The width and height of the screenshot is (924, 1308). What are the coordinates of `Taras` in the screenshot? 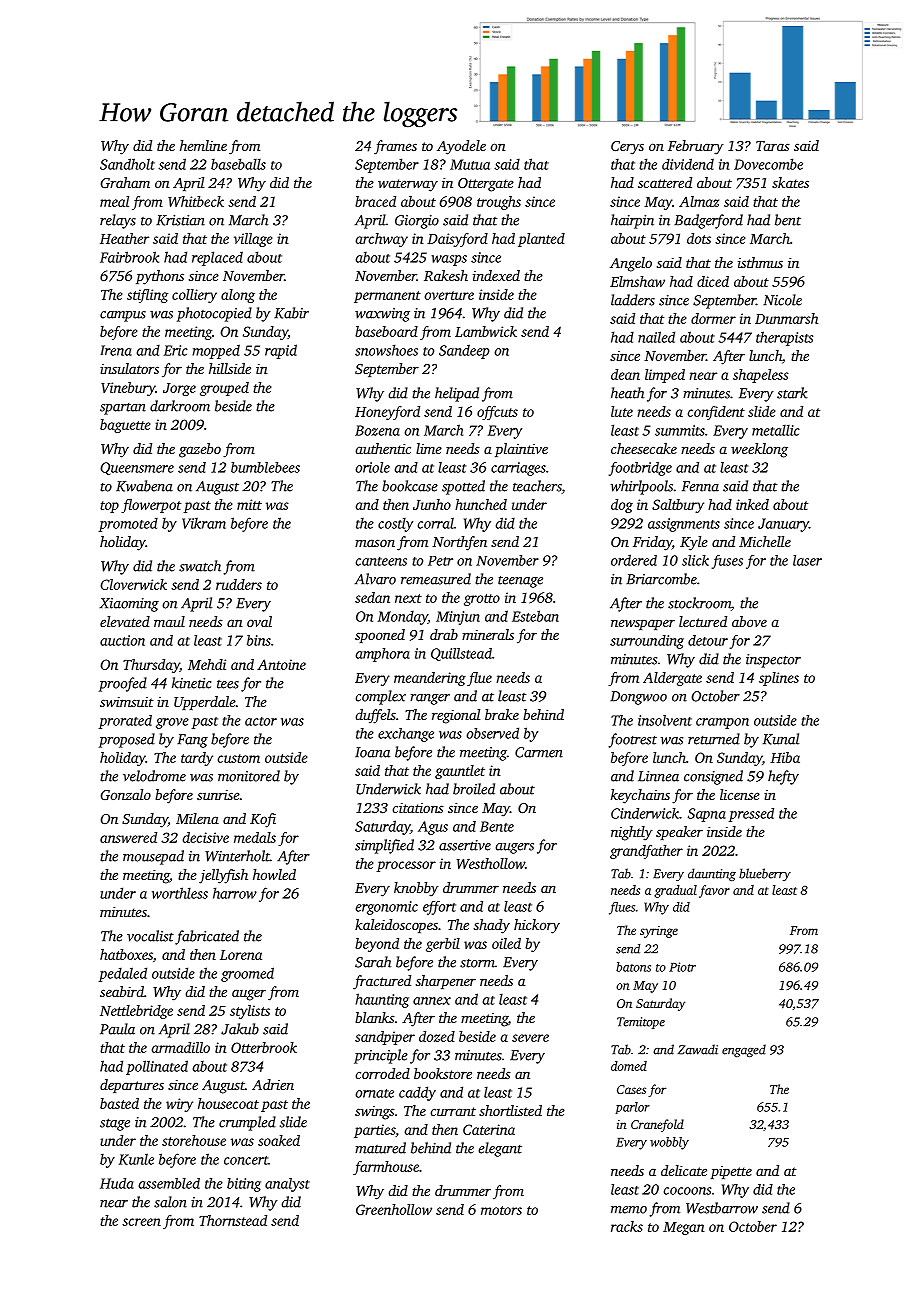 It's located at (773, 146).
